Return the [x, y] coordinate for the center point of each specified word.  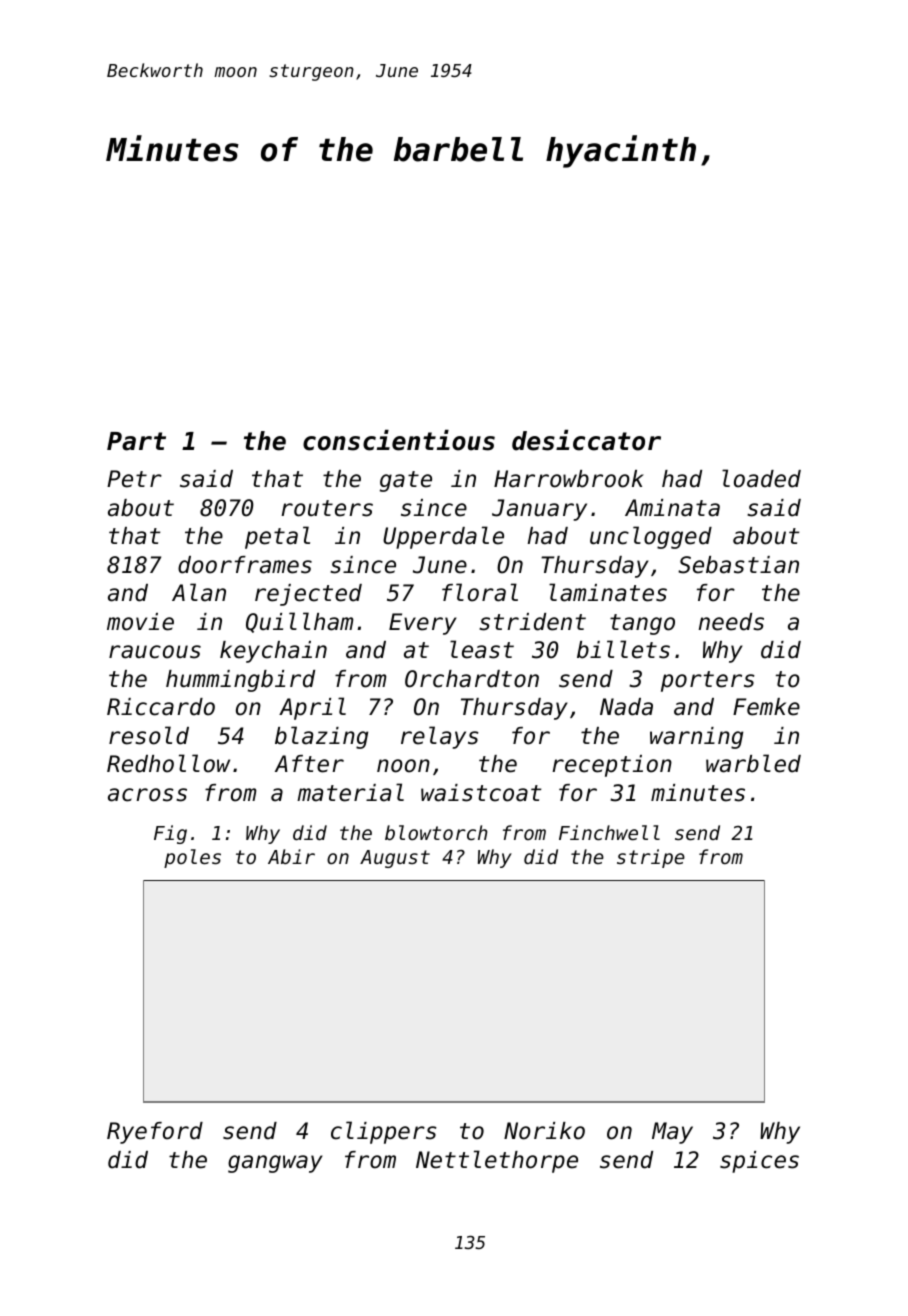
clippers [384, 1132]
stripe [651, 858]
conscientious [399, 440]
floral [480, 592]
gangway [275, 1164]
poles [192, 858]
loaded [761, 478]
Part [136, 441]
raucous [155, 652]
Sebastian [738, 565]
